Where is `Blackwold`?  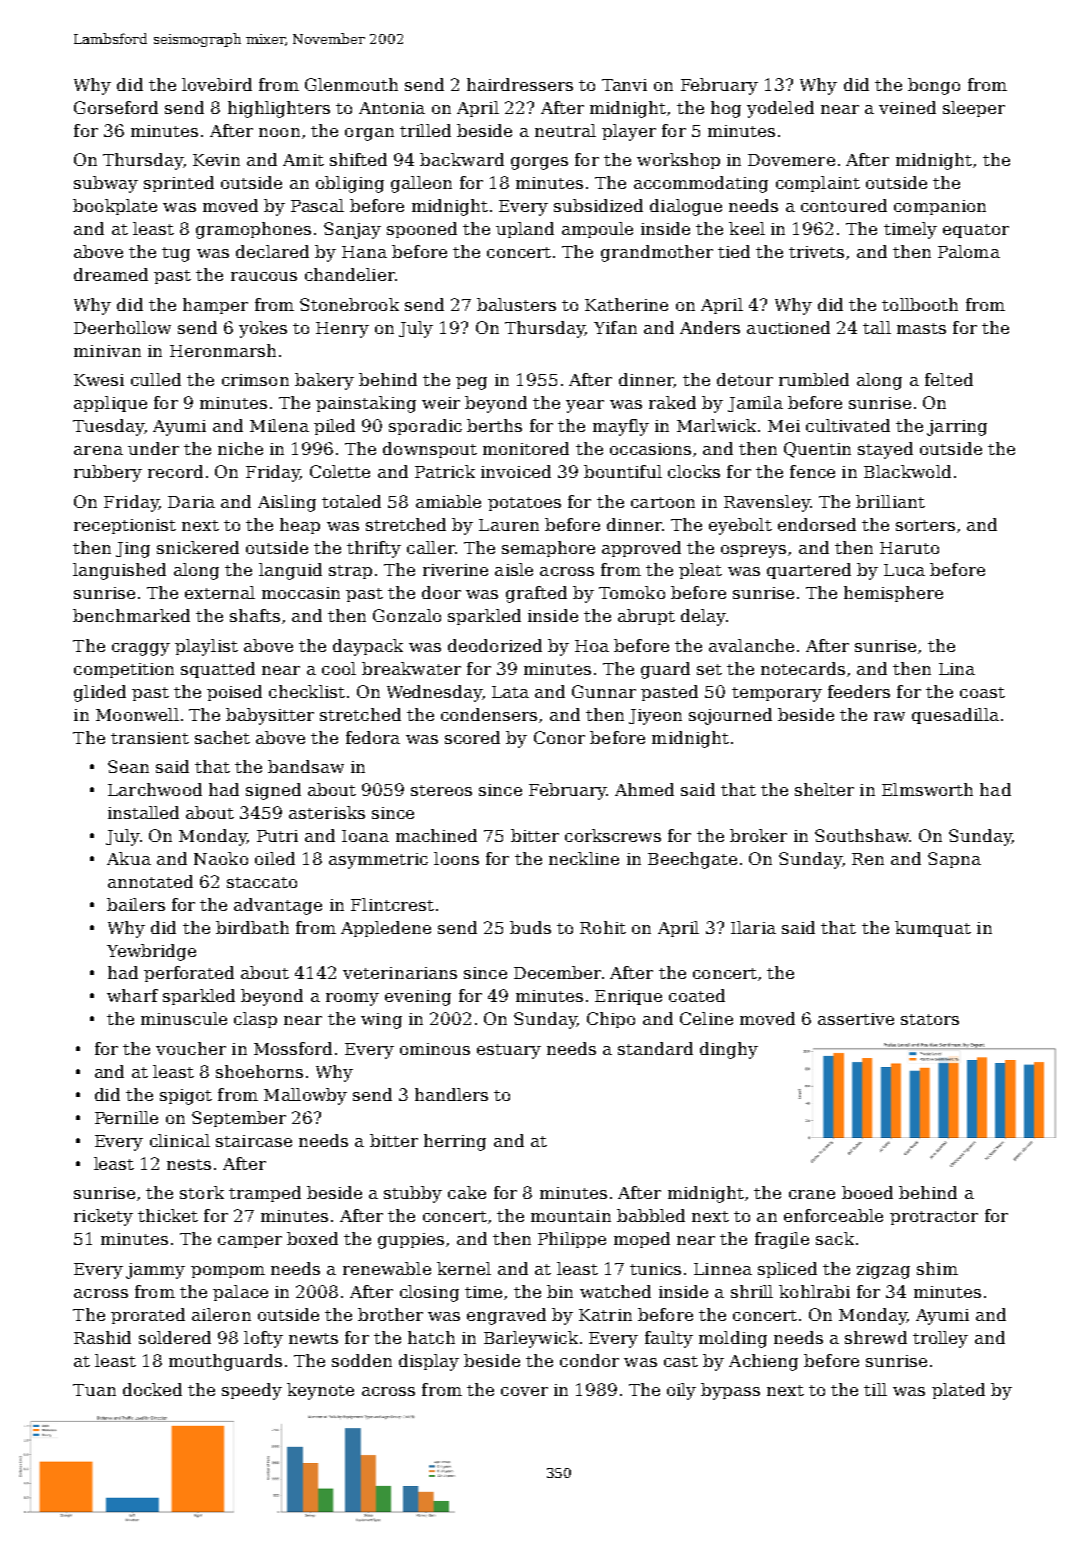
Blackwold is located at coordinates (907, 471).
